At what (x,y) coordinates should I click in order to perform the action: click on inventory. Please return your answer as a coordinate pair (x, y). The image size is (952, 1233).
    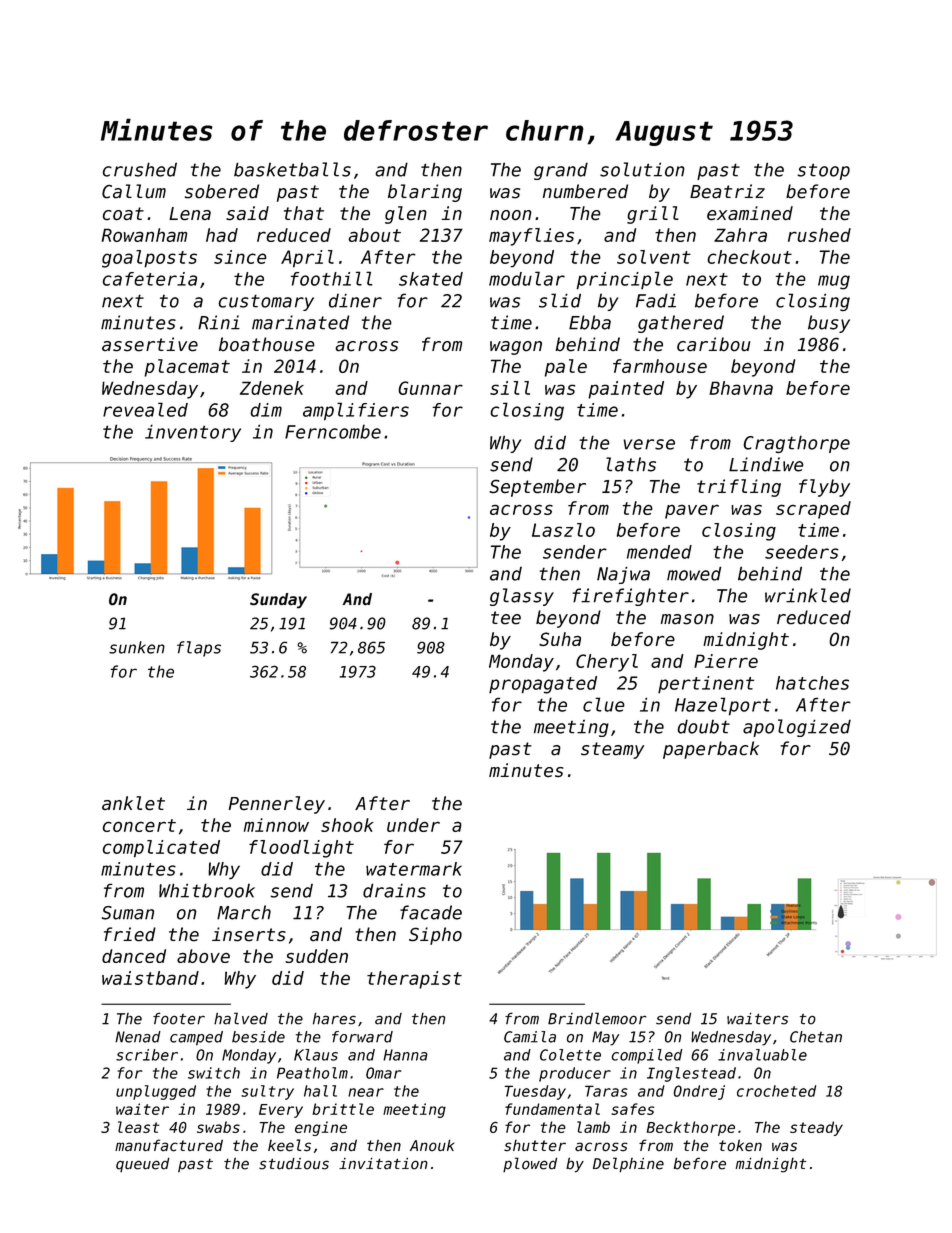
    Looking at the image, I should click on (193, 433).
